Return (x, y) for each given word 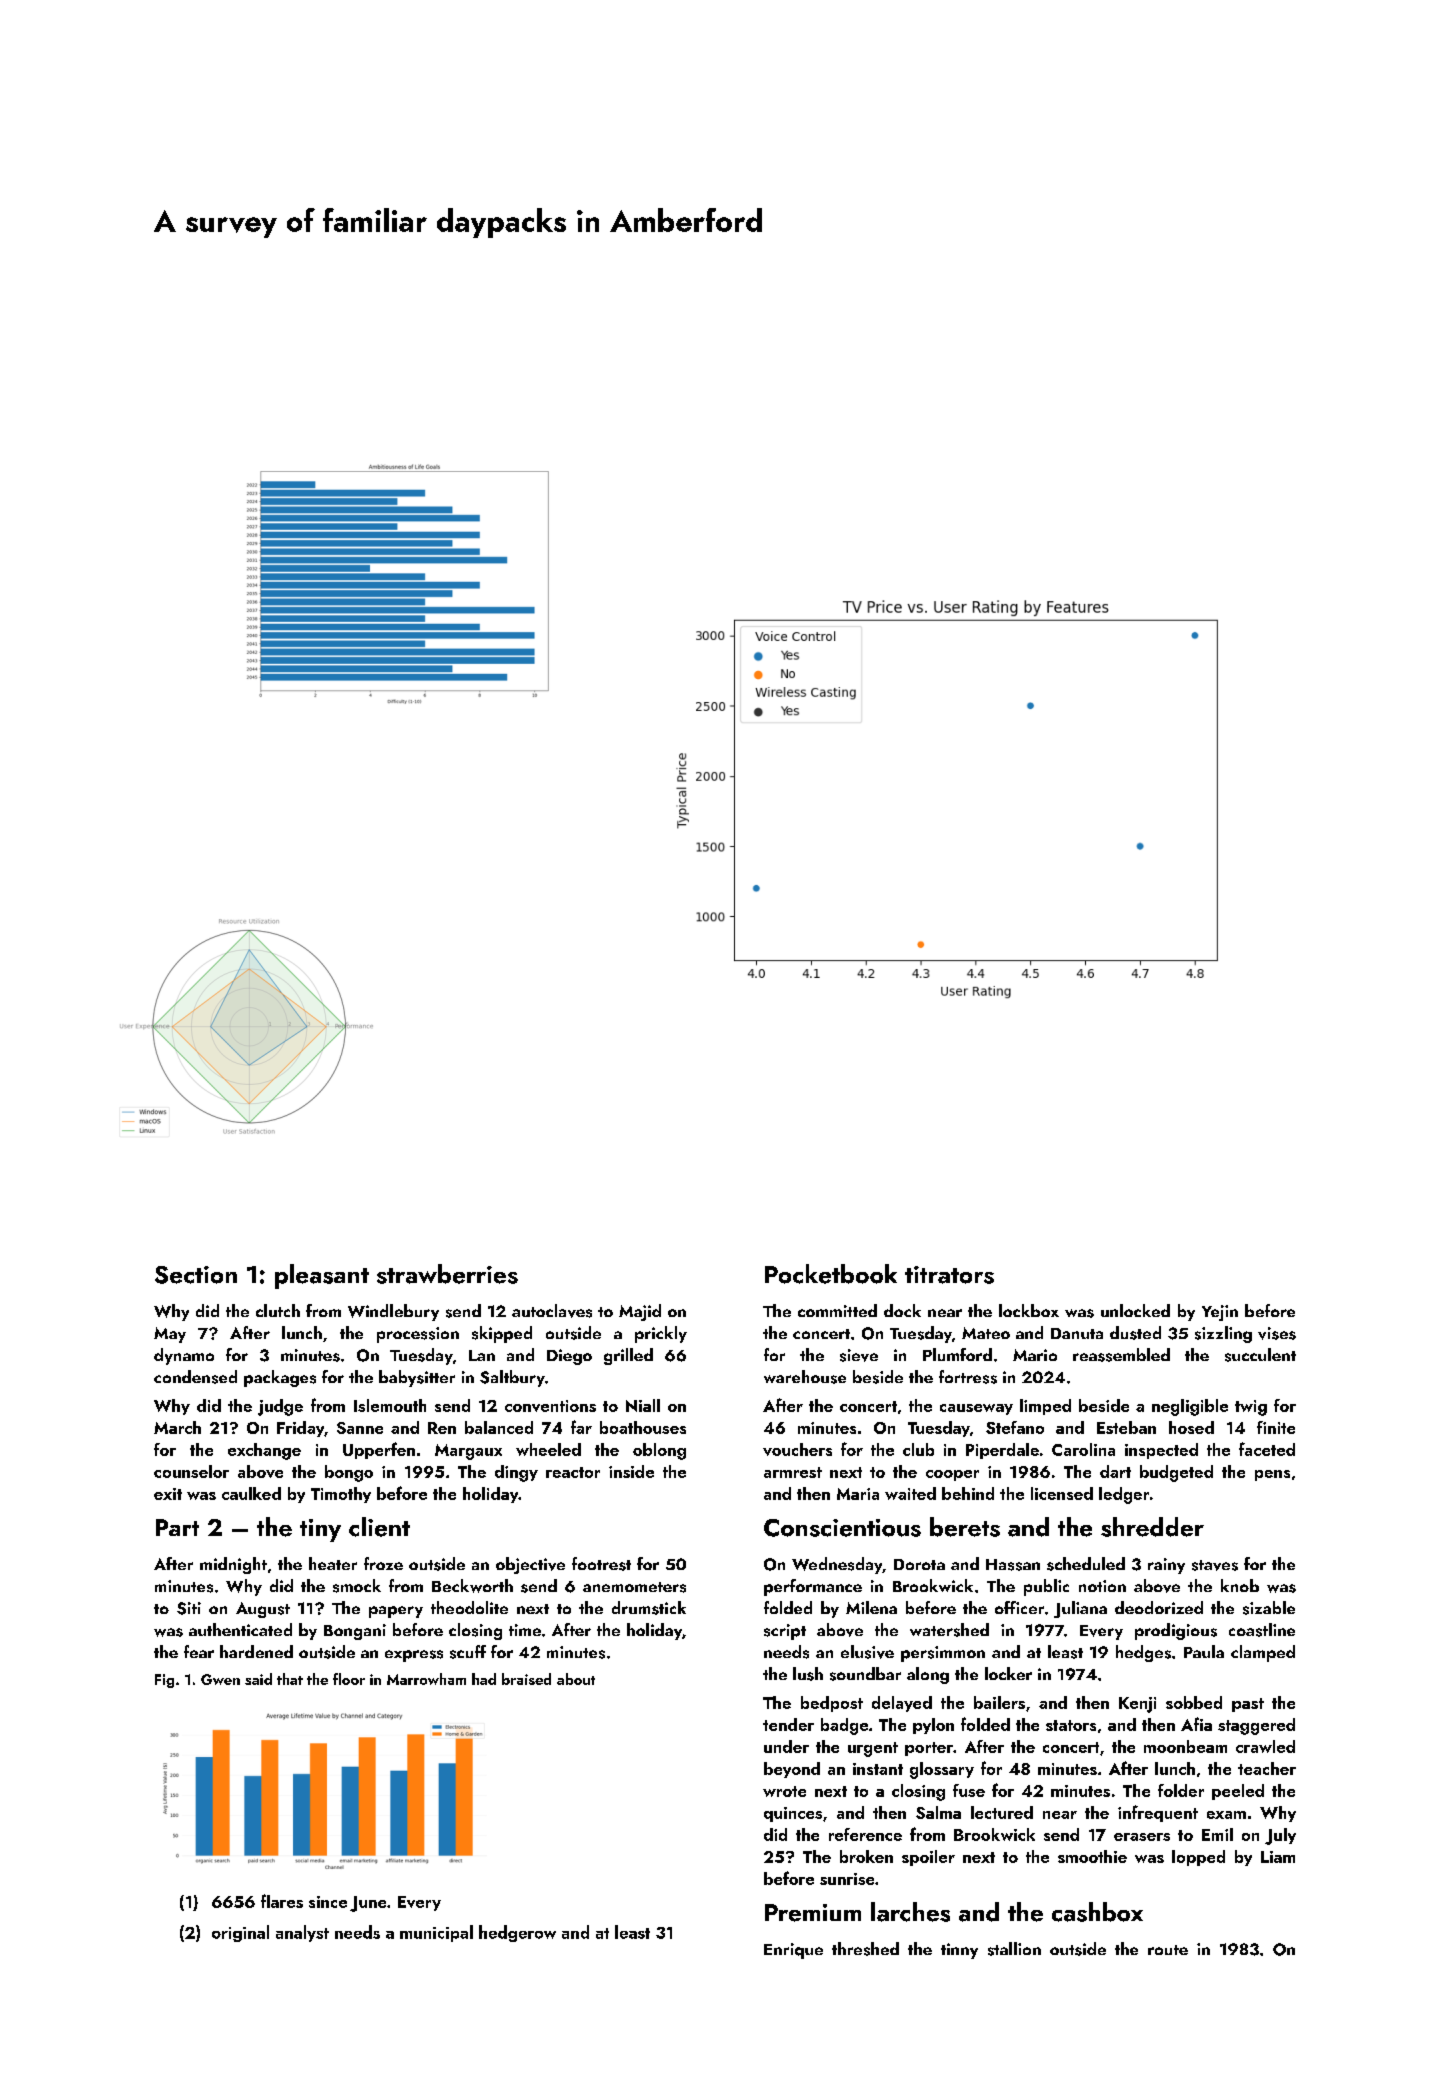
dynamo (184, 1356)
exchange (264, 1451)
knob (1240, 1585)
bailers (999, 1702)
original (240, 1933)
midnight (233, 1565)
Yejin (1220, 1313)
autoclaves (552, 1311)
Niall (643, 1405)
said (258, 1679)
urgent (873, 1749)
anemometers (634, 1587)
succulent (1260, 1355)
